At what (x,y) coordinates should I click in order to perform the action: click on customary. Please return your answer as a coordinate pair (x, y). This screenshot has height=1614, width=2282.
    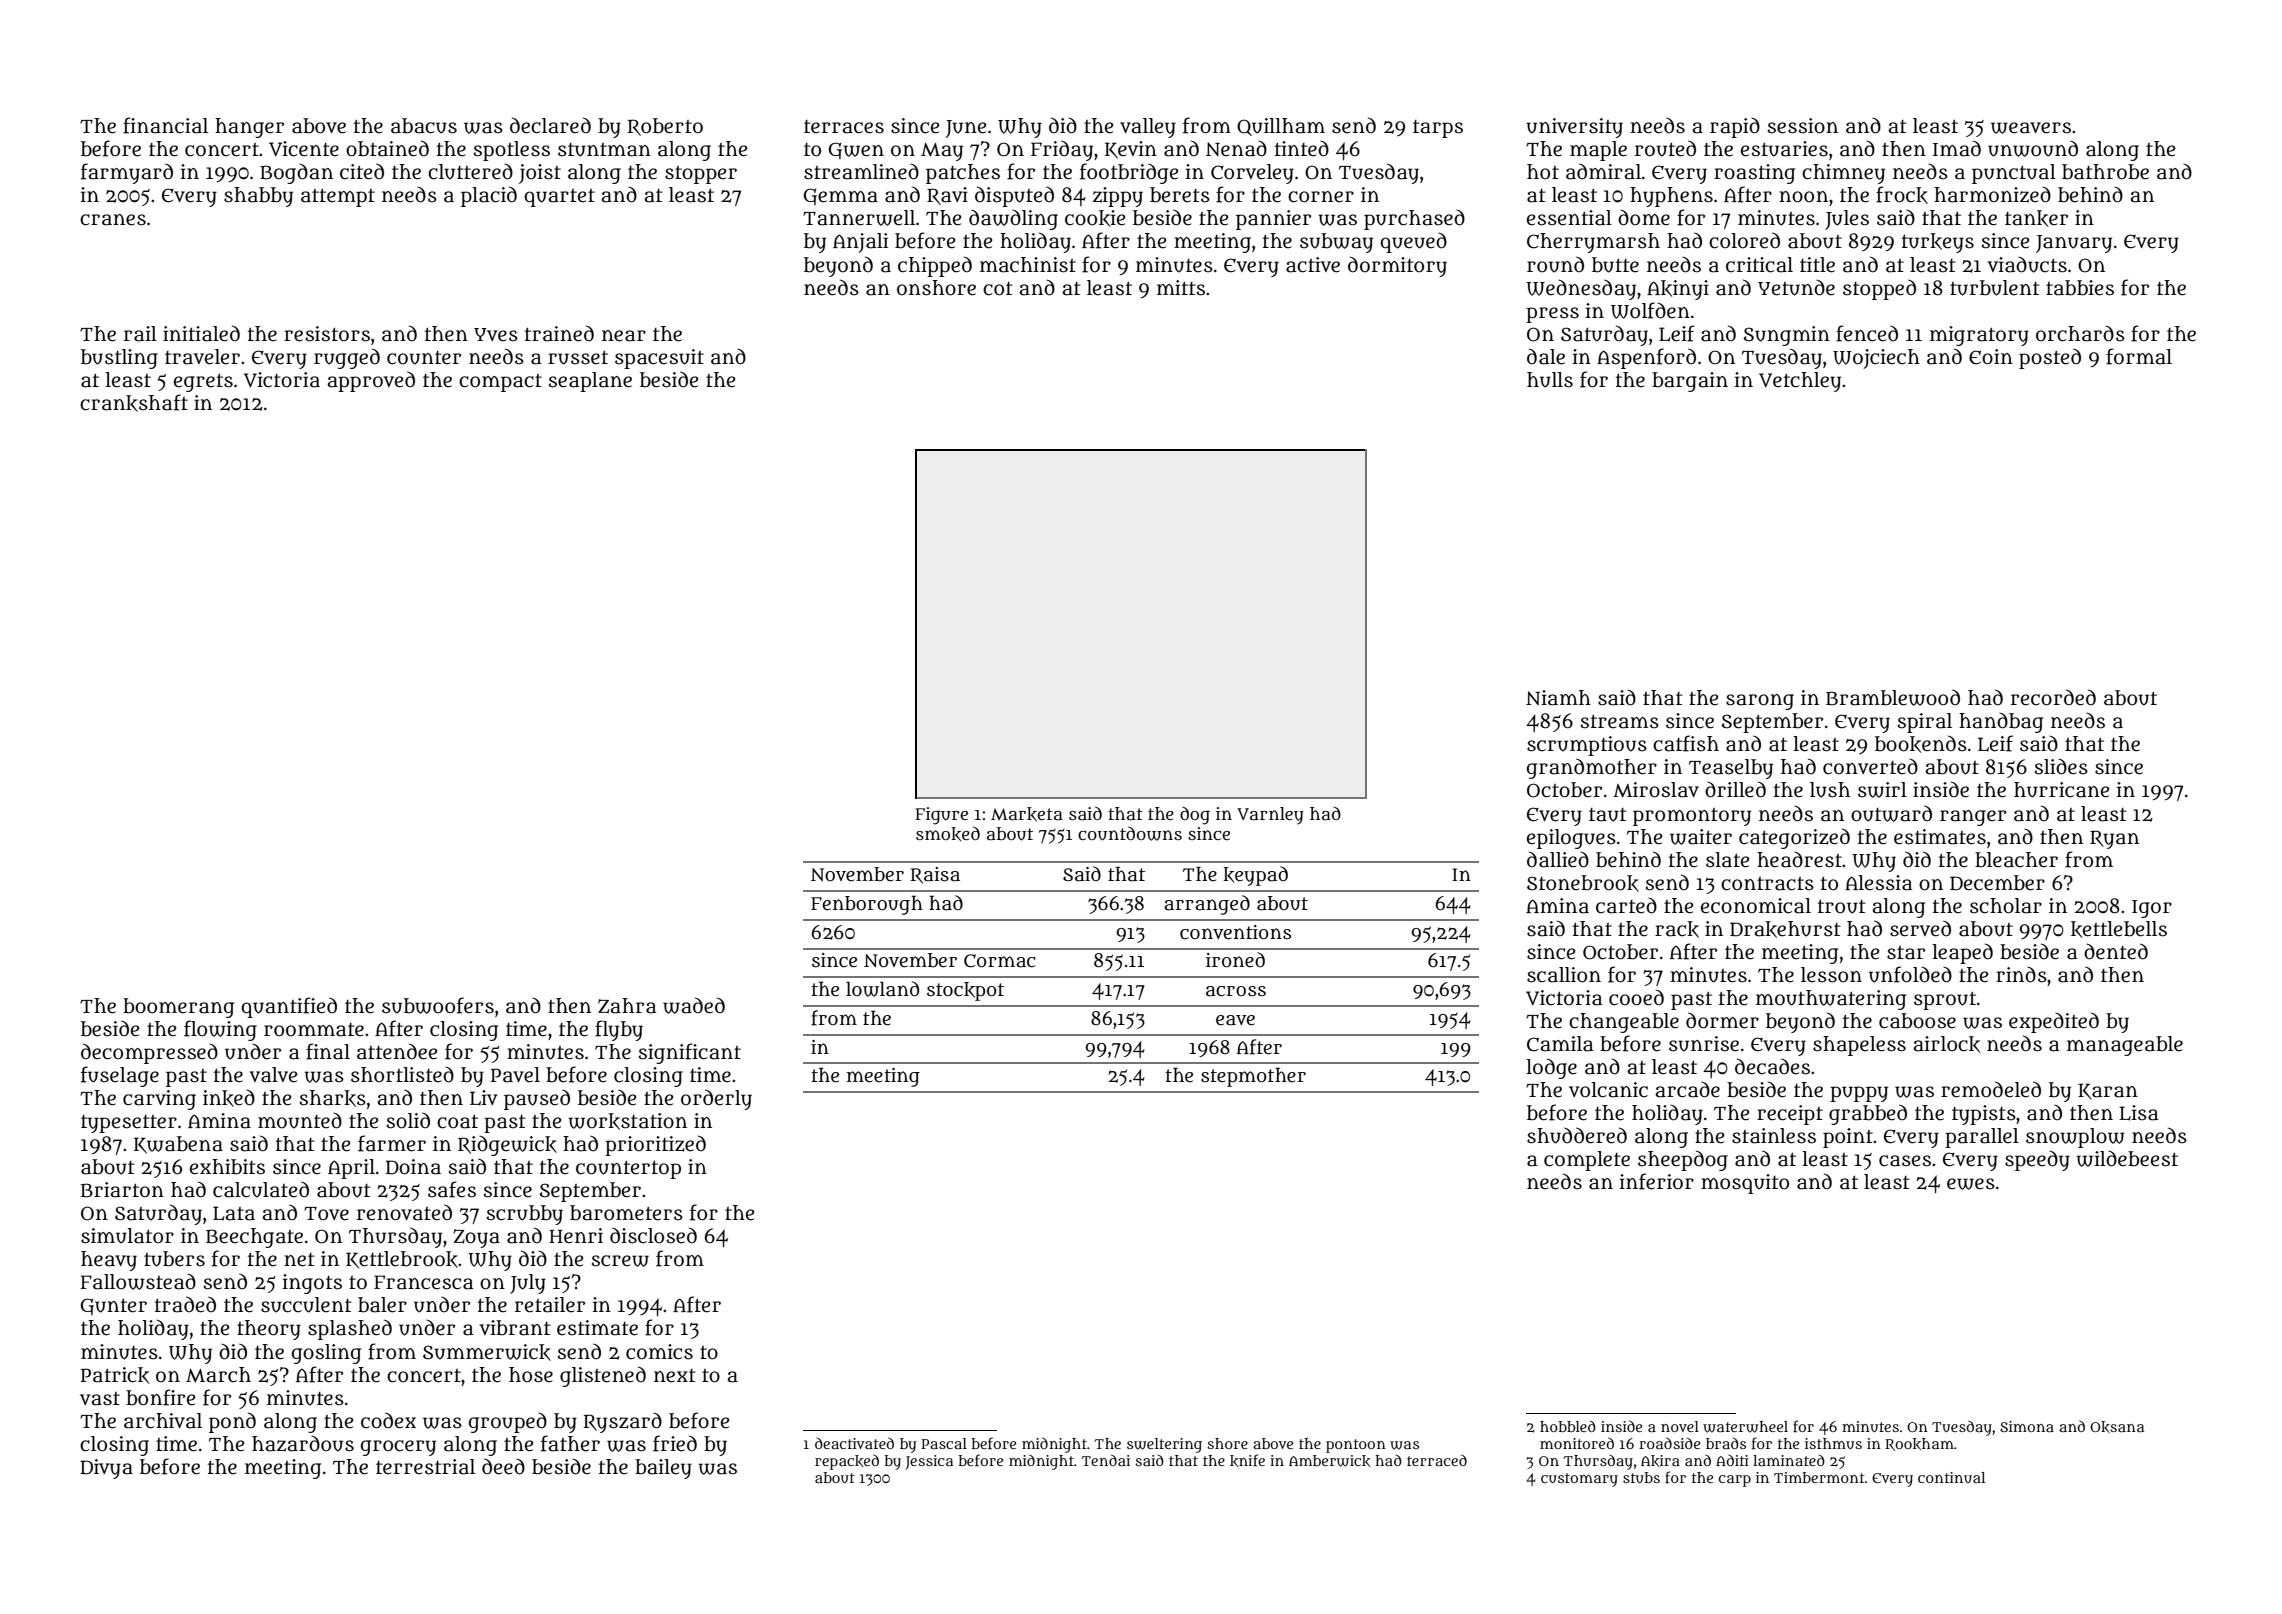
    Looking at the image, I should click on (1579, 1480).
